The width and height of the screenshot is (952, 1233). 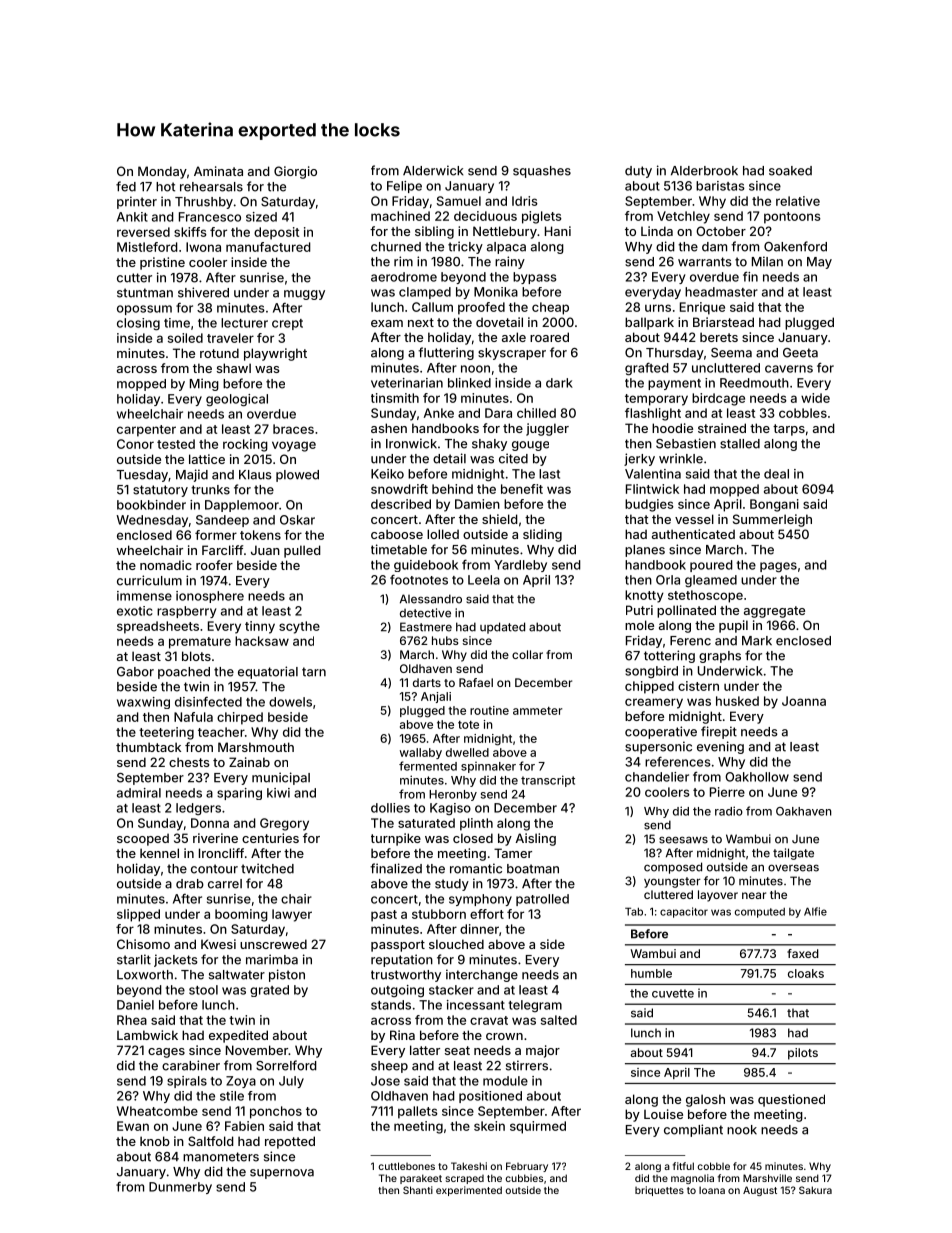 I want to click on Bongani, so click(x=774, y=505).
